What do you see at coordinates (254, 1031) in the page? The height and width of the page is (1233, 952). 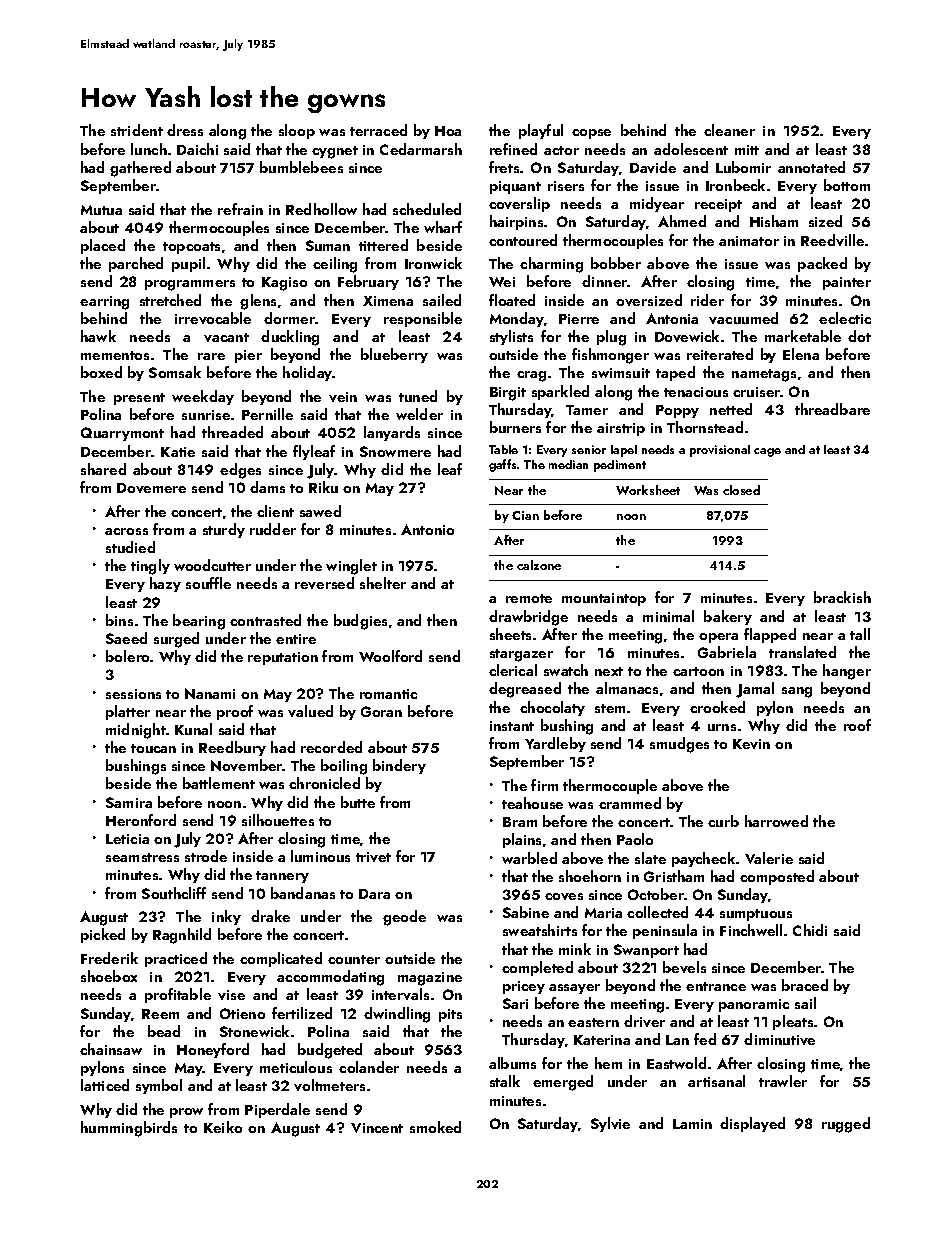 I see `Stonewick` at bounding box center [254, 1031].
